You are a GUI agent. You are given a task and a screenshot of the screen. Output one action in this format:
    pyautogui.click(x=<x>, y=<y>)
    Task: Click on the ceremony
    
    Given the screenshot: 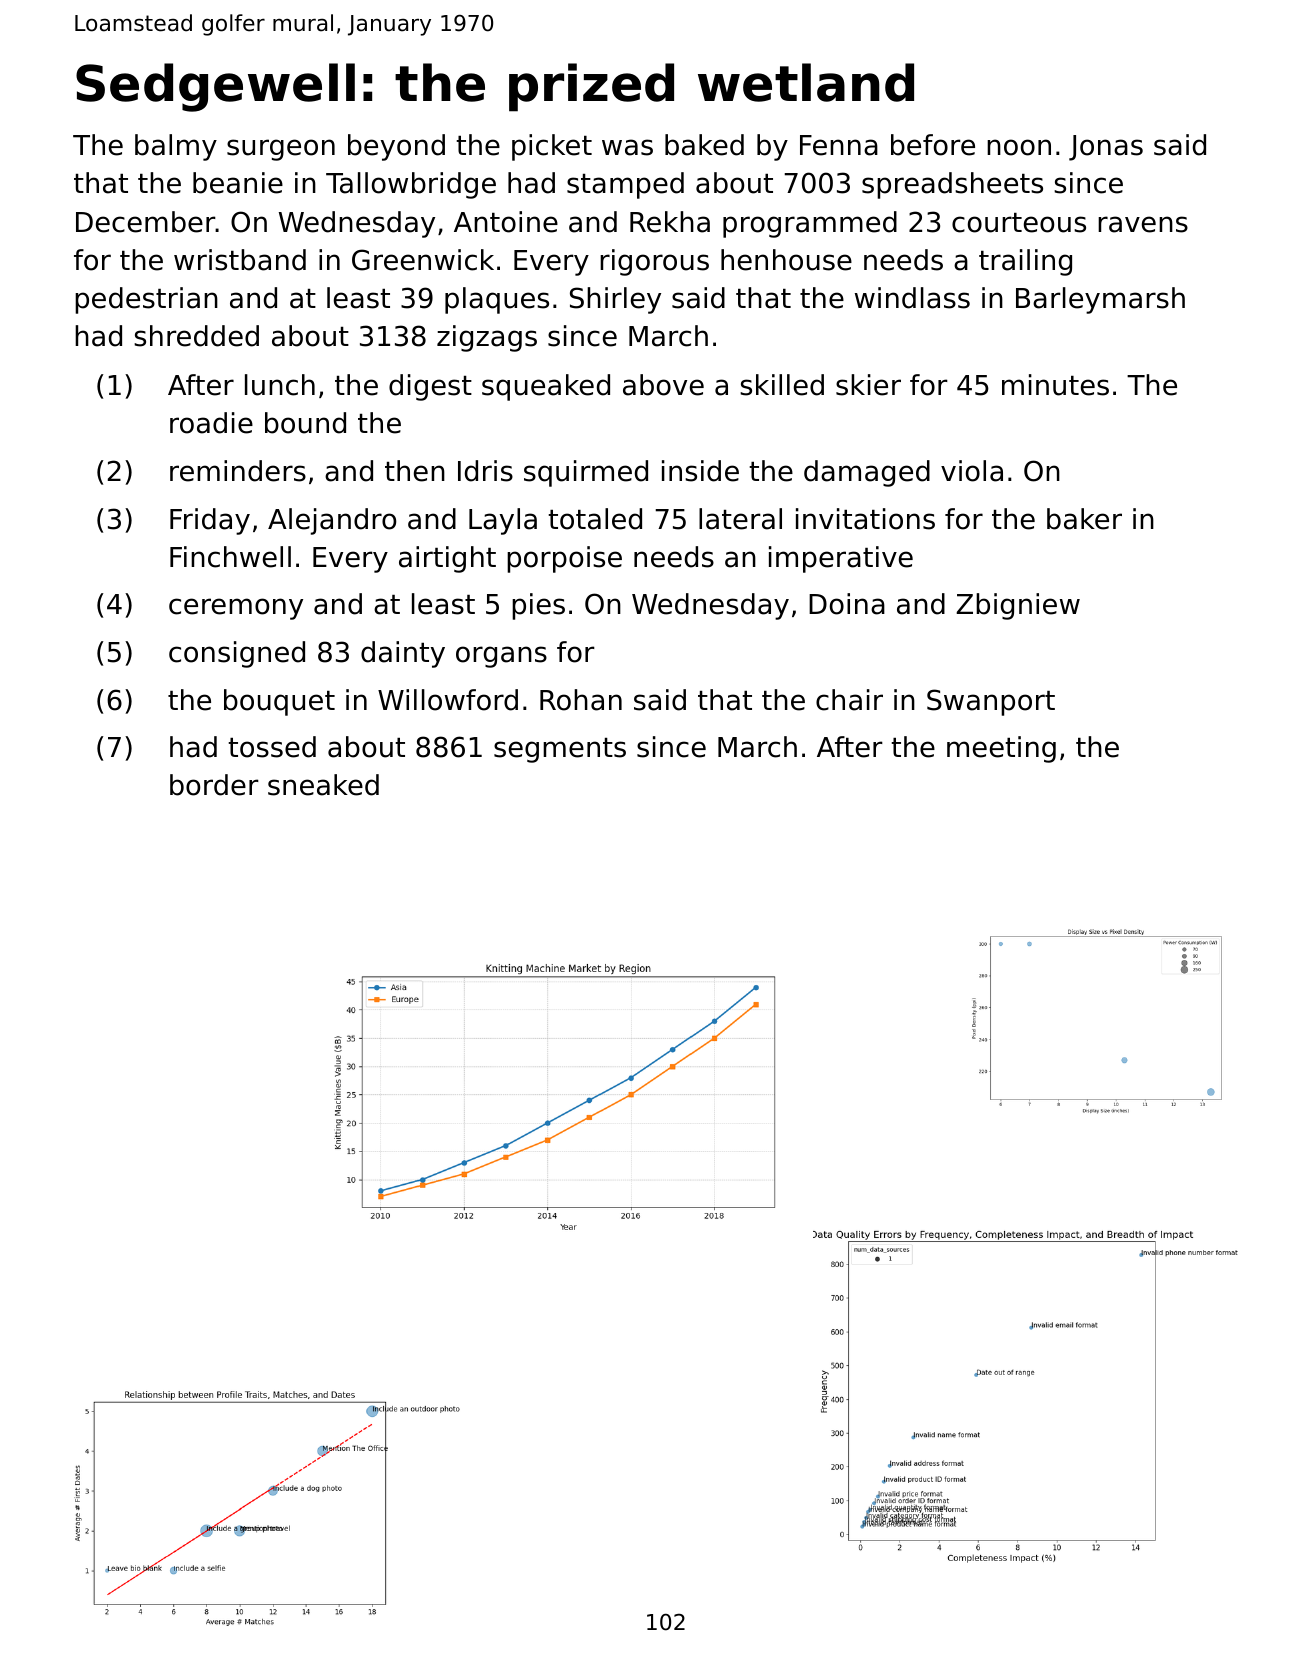 What is the action you would take?
    pyautogui.click(x=236, y=609)
